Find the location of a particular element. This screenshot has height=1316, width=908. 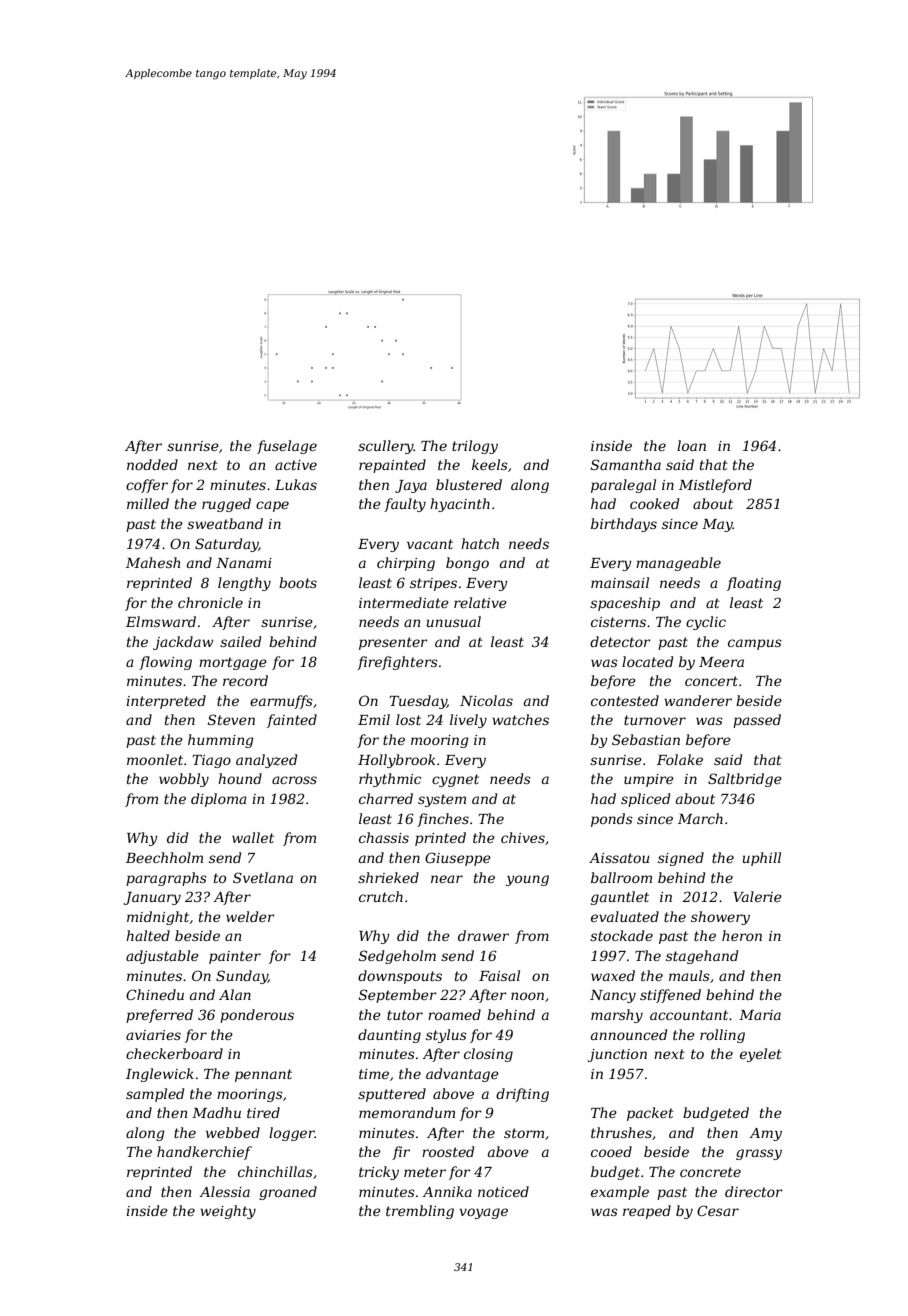

moonlet is located at coordinates (155, 759).
